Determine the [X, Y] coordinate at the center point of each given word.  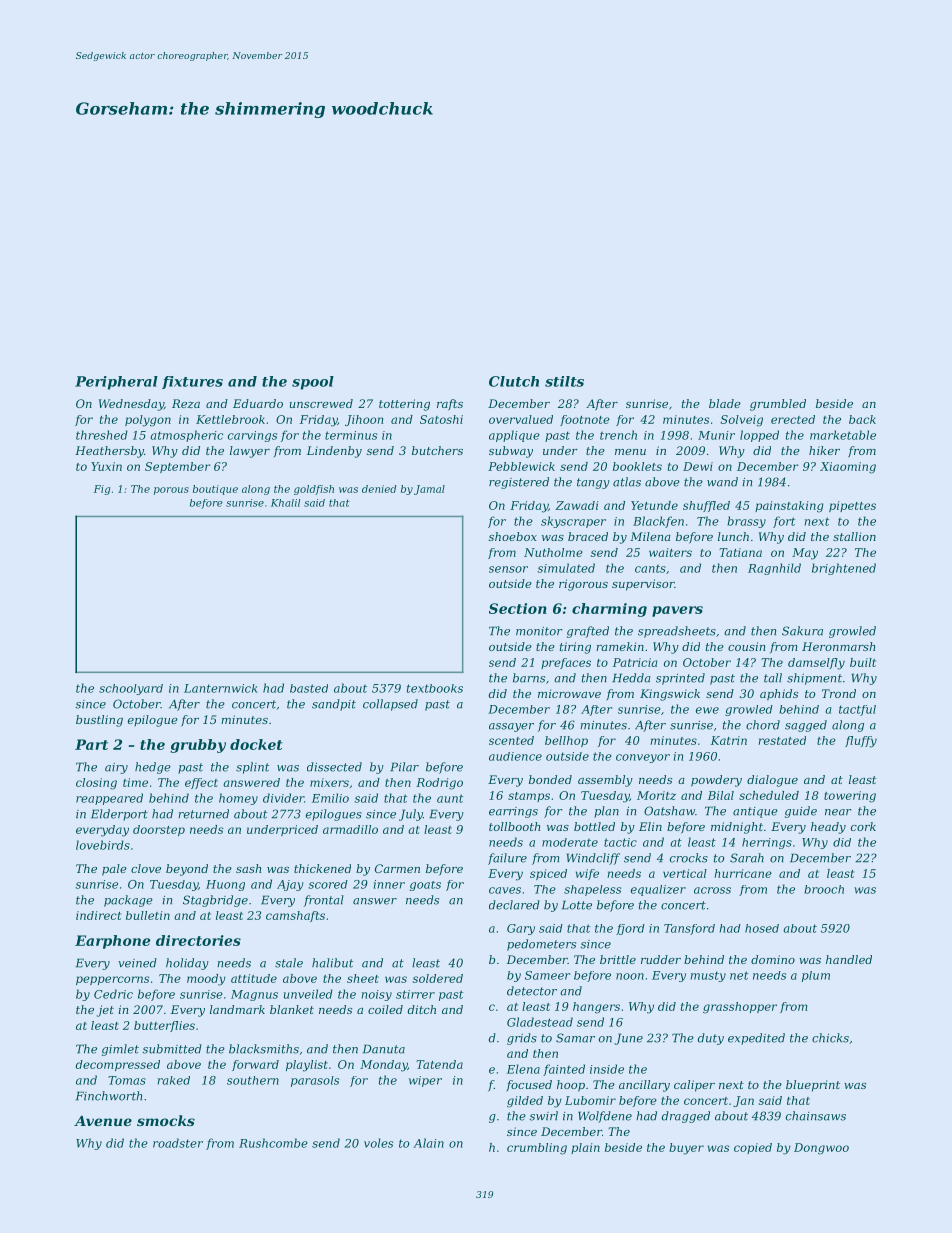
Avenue [103, 1121]
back [862, 419]
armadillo [350, 829]
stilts [564, 381]
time [135, 782]
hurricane [743, 873]
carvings [252, 436]
